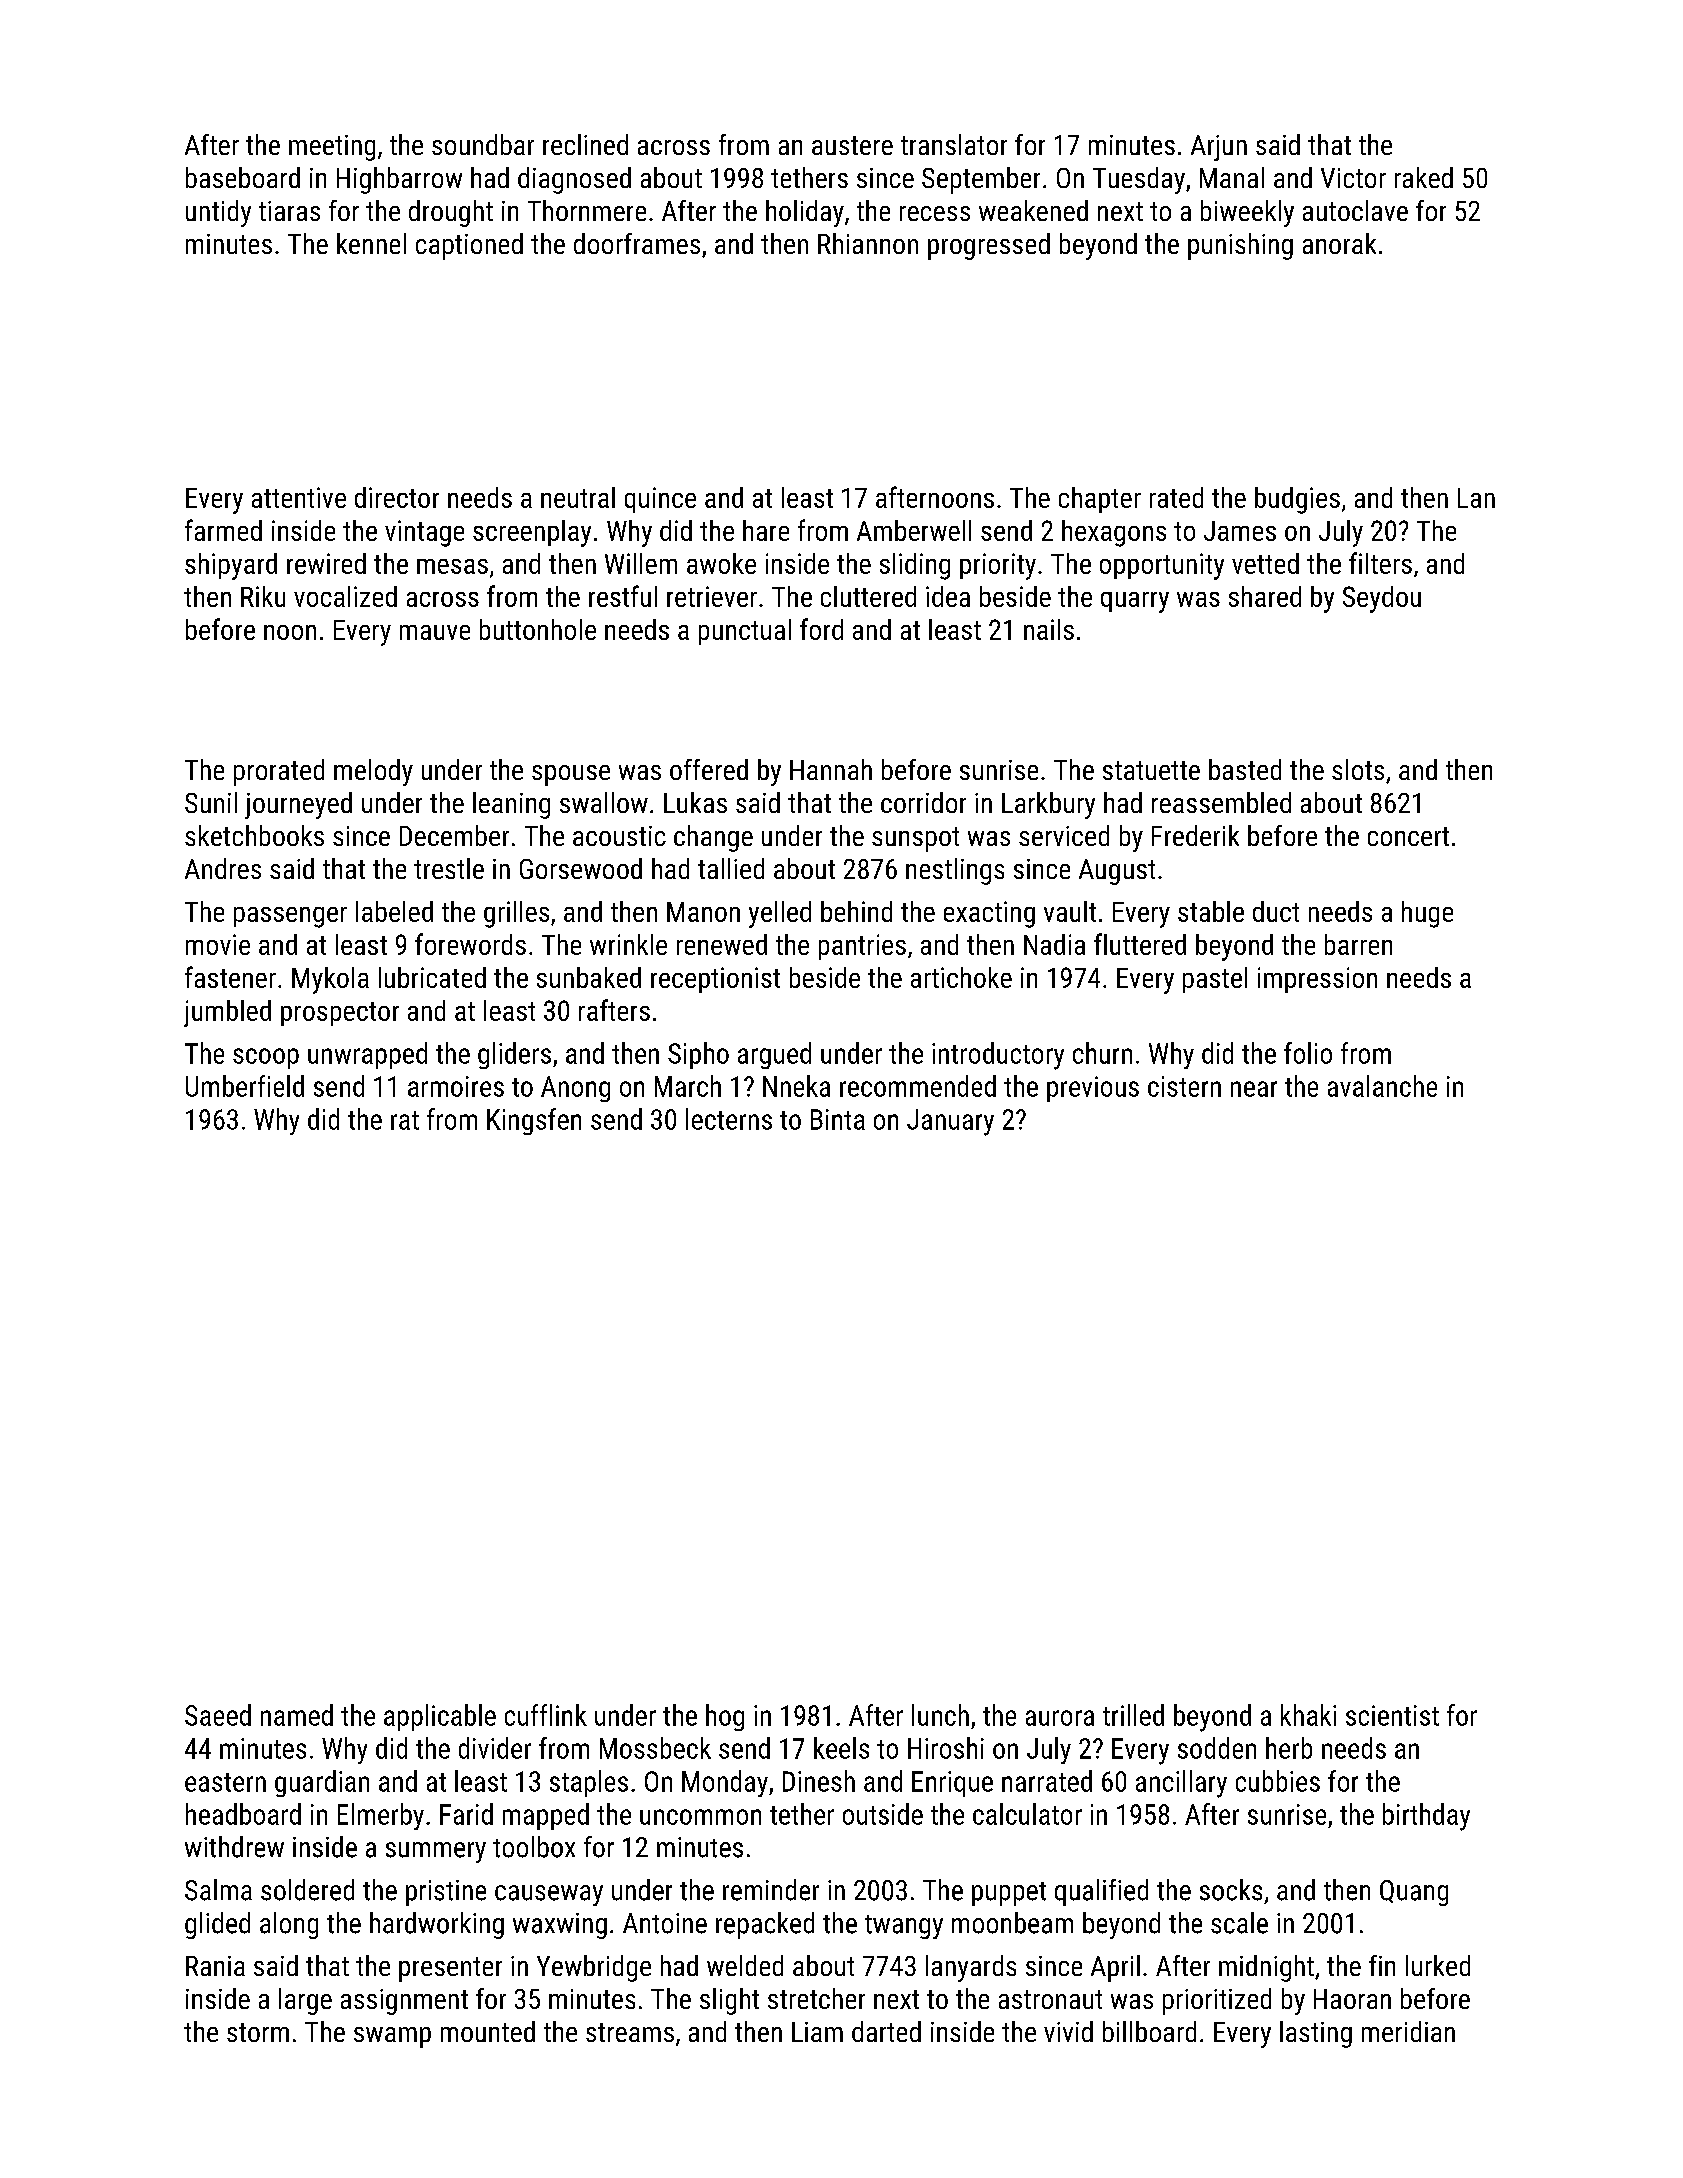 The height and width of the document is (2178, 1683). I want to click on attentive, so click(299, 497).
